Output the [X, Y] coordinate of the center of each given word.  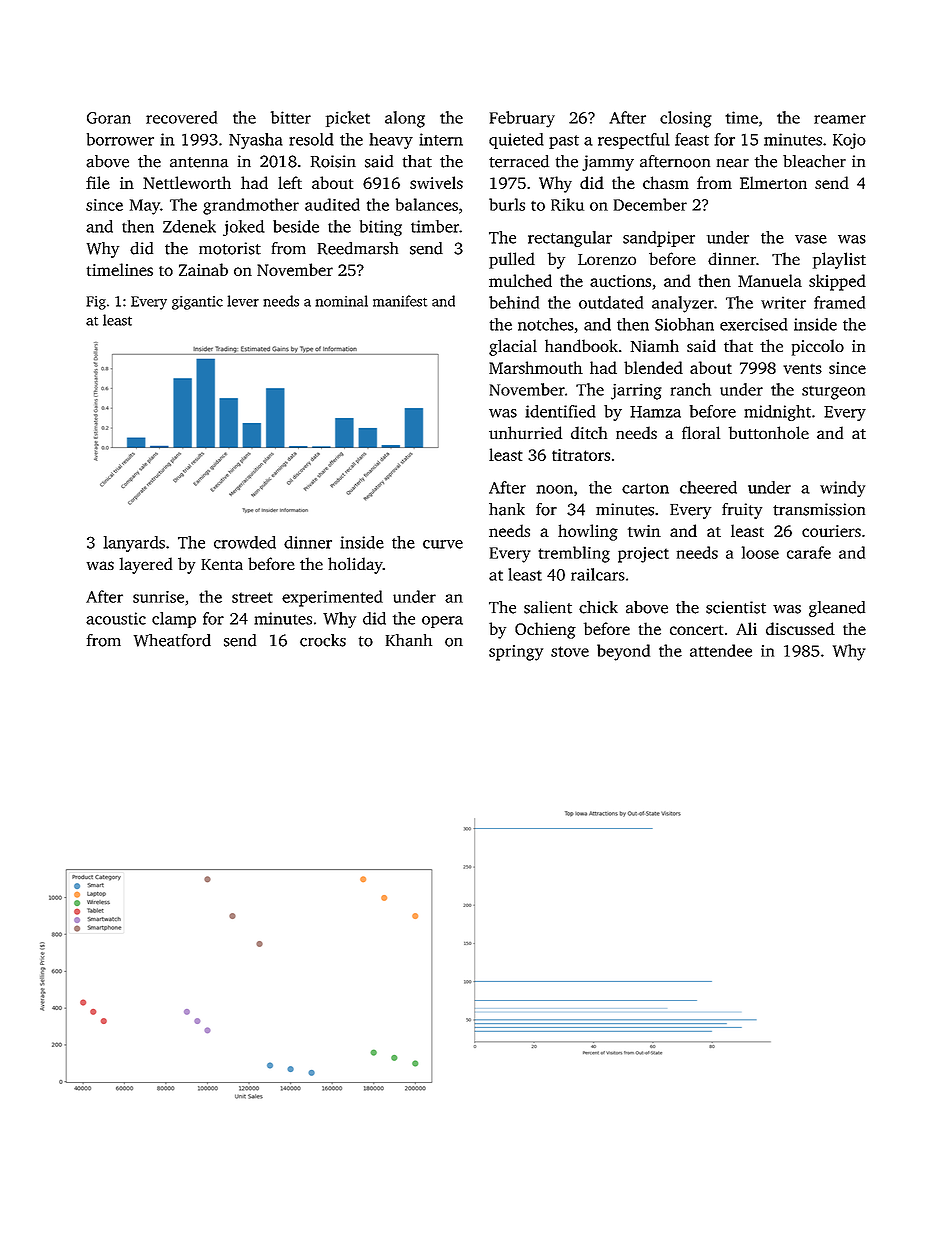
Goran [109, 118]
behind [514, 302]
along [405, 119]
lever [243, 301]
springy [516, 653]
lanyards [134, 544]
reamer [840, 119]
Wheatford [172, 640]
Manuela [770, 280]
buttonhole [768, 432]
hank [507, 509]
